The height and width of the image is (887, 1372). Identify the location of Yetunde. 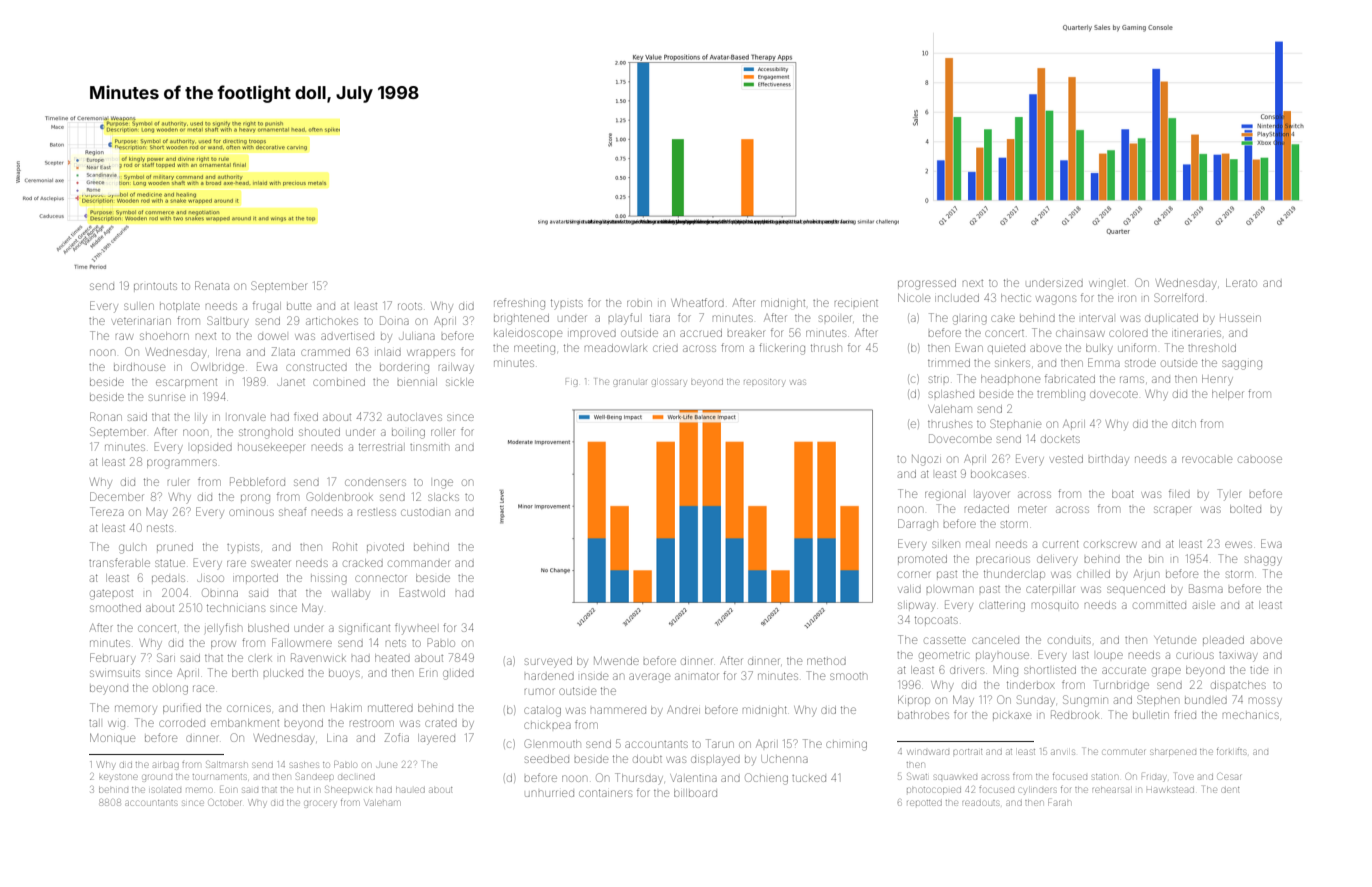
(1175, 640).
